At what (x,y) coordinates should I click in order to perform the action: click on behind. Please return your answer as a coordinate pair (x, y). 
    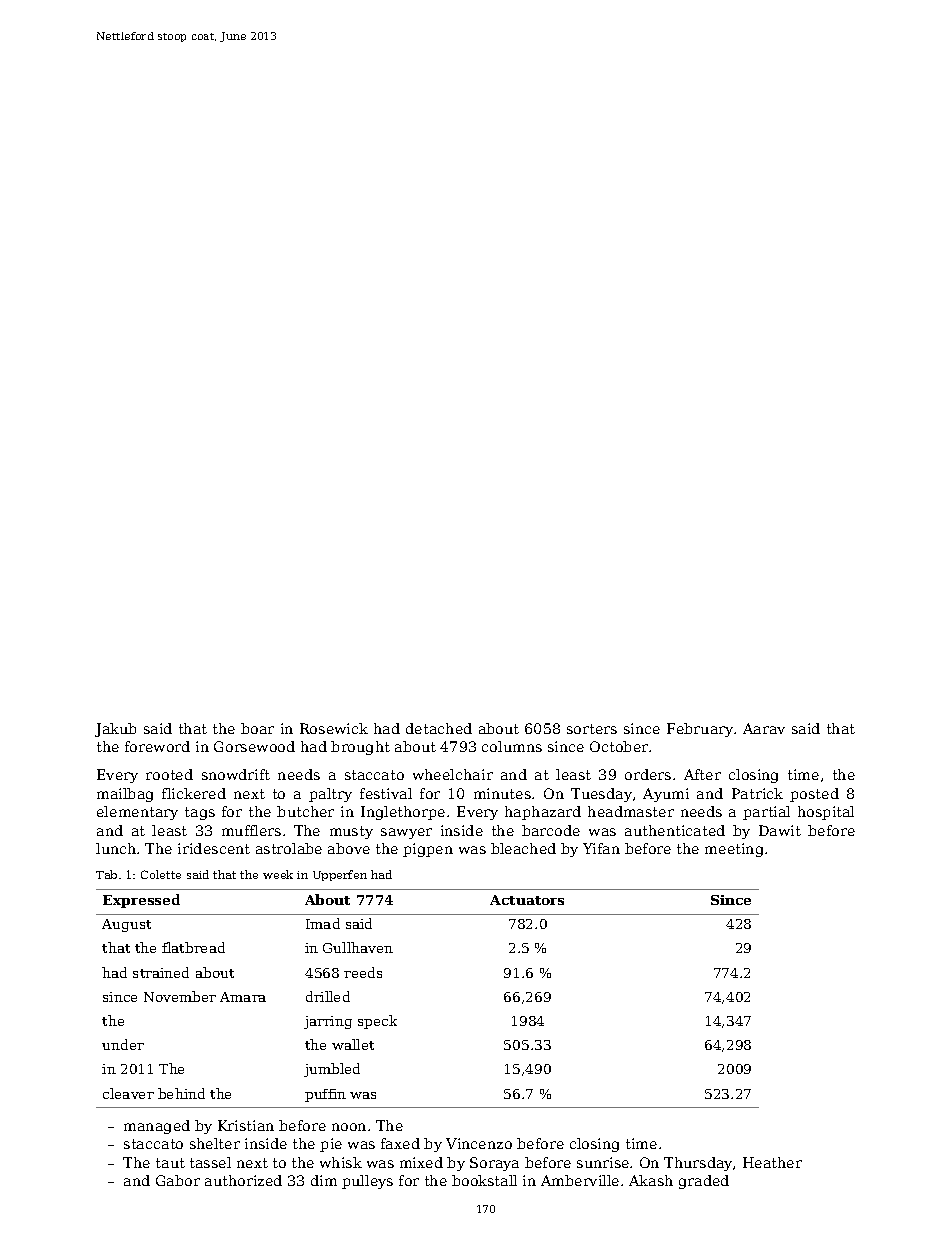
    Looking at the image, I should click on (181, 1093).
